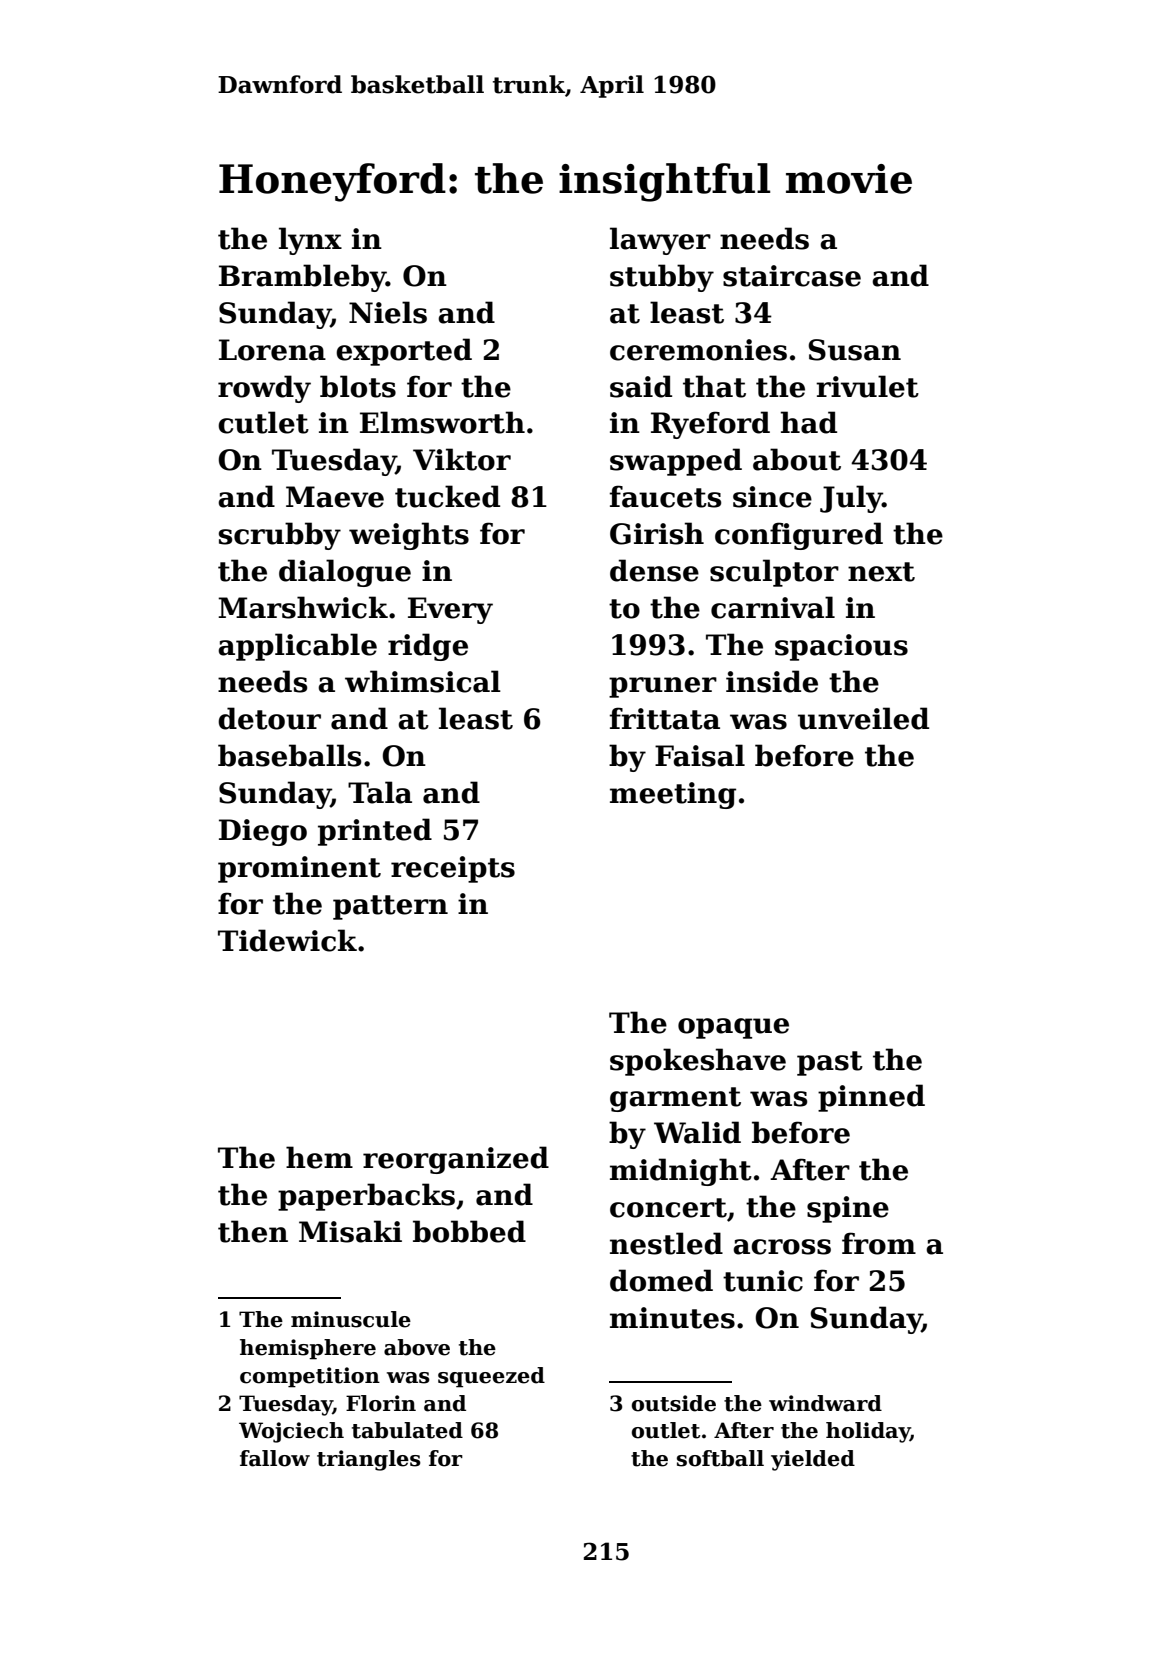 This image has height=1654, width=1165. What do you see at coordinates (310, 241) in the image?
I see `lynx` at bounding box center [310, 241].
